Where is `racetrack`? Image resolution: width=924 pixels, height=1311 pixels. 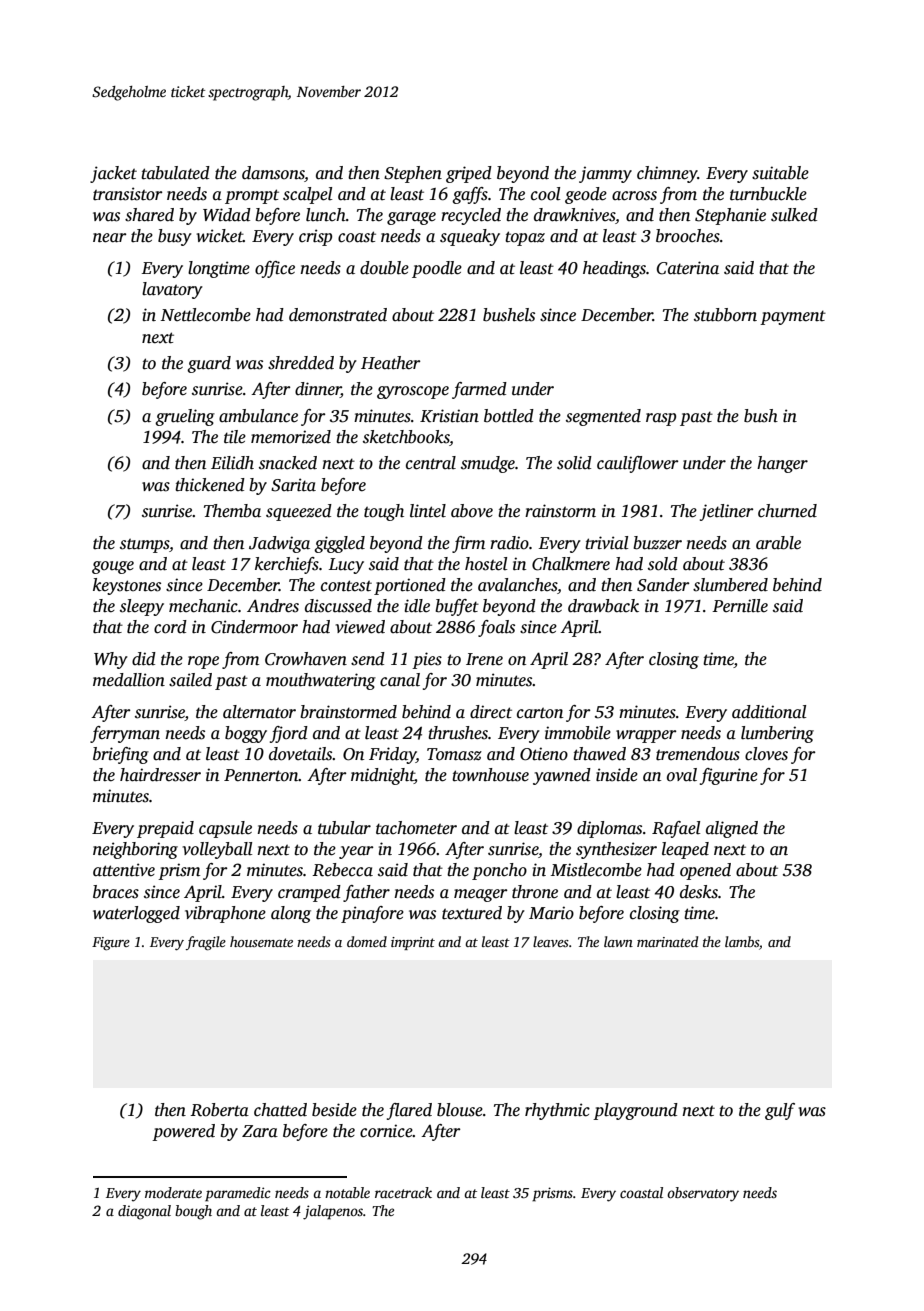
racetrack is located at coordinates (403, 1192).
